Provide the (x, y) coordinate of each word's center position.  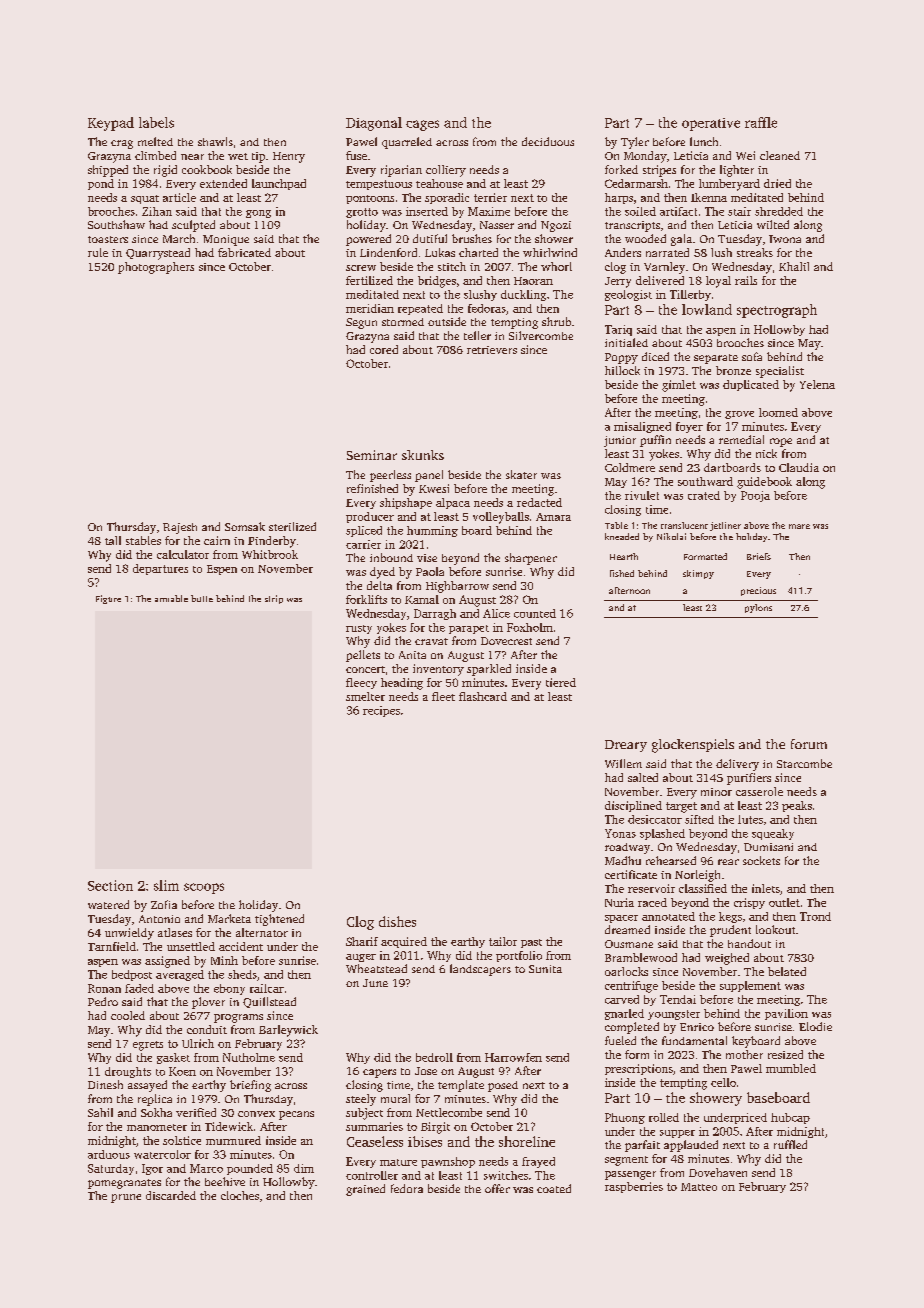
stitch (452, 266)
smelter (365, 696)
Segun (361, 323)
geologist (628, 295)
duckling (523, 295)
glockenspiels (693, 746)
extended (223, 183)
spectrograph (777, 311)
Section (110, 885)
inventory (438, 670)
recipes (381, 711)
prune (126, 1198)
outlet (784, 902)
